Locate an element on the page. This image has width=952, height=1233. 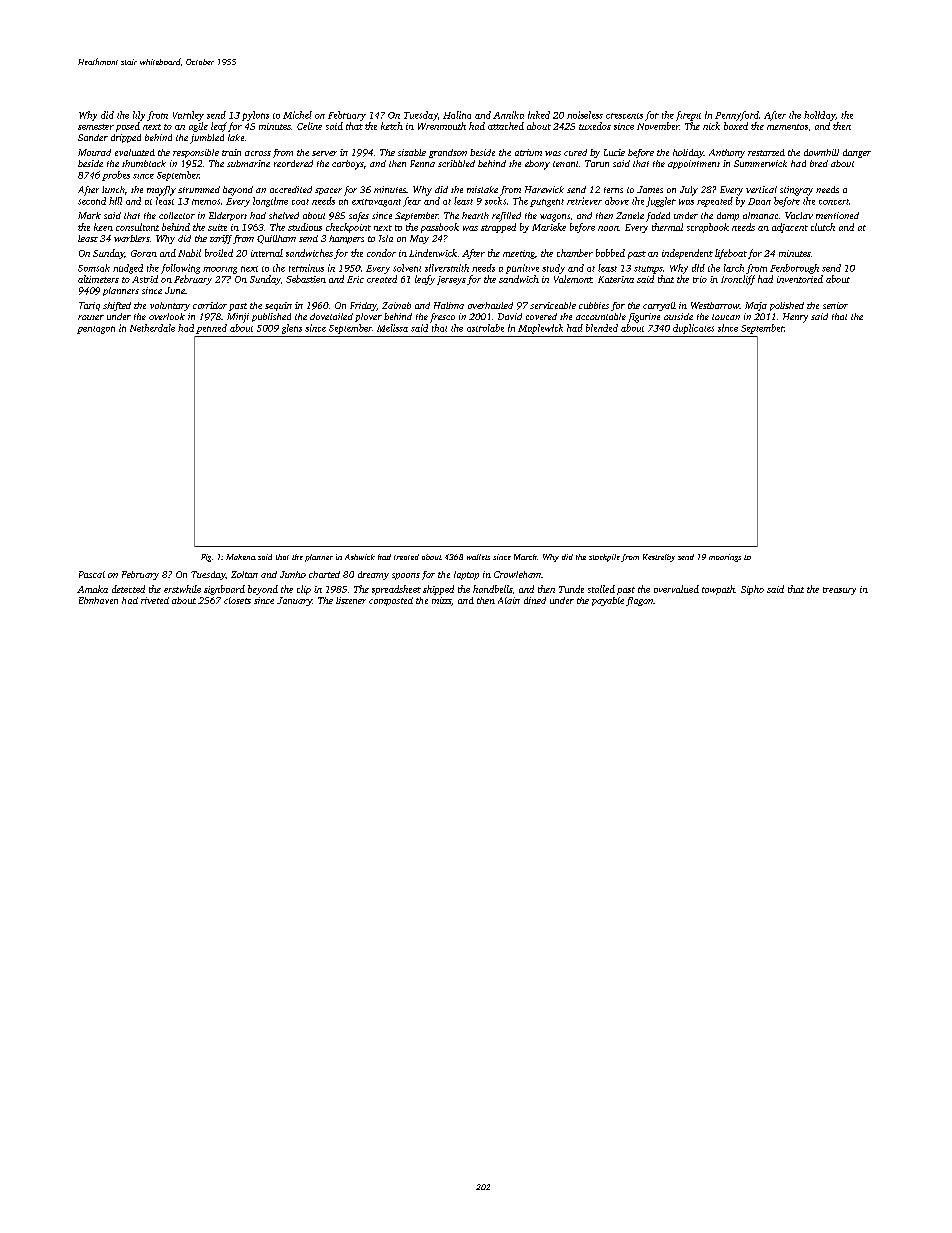
Henry is located at coordinates (795, 318).
